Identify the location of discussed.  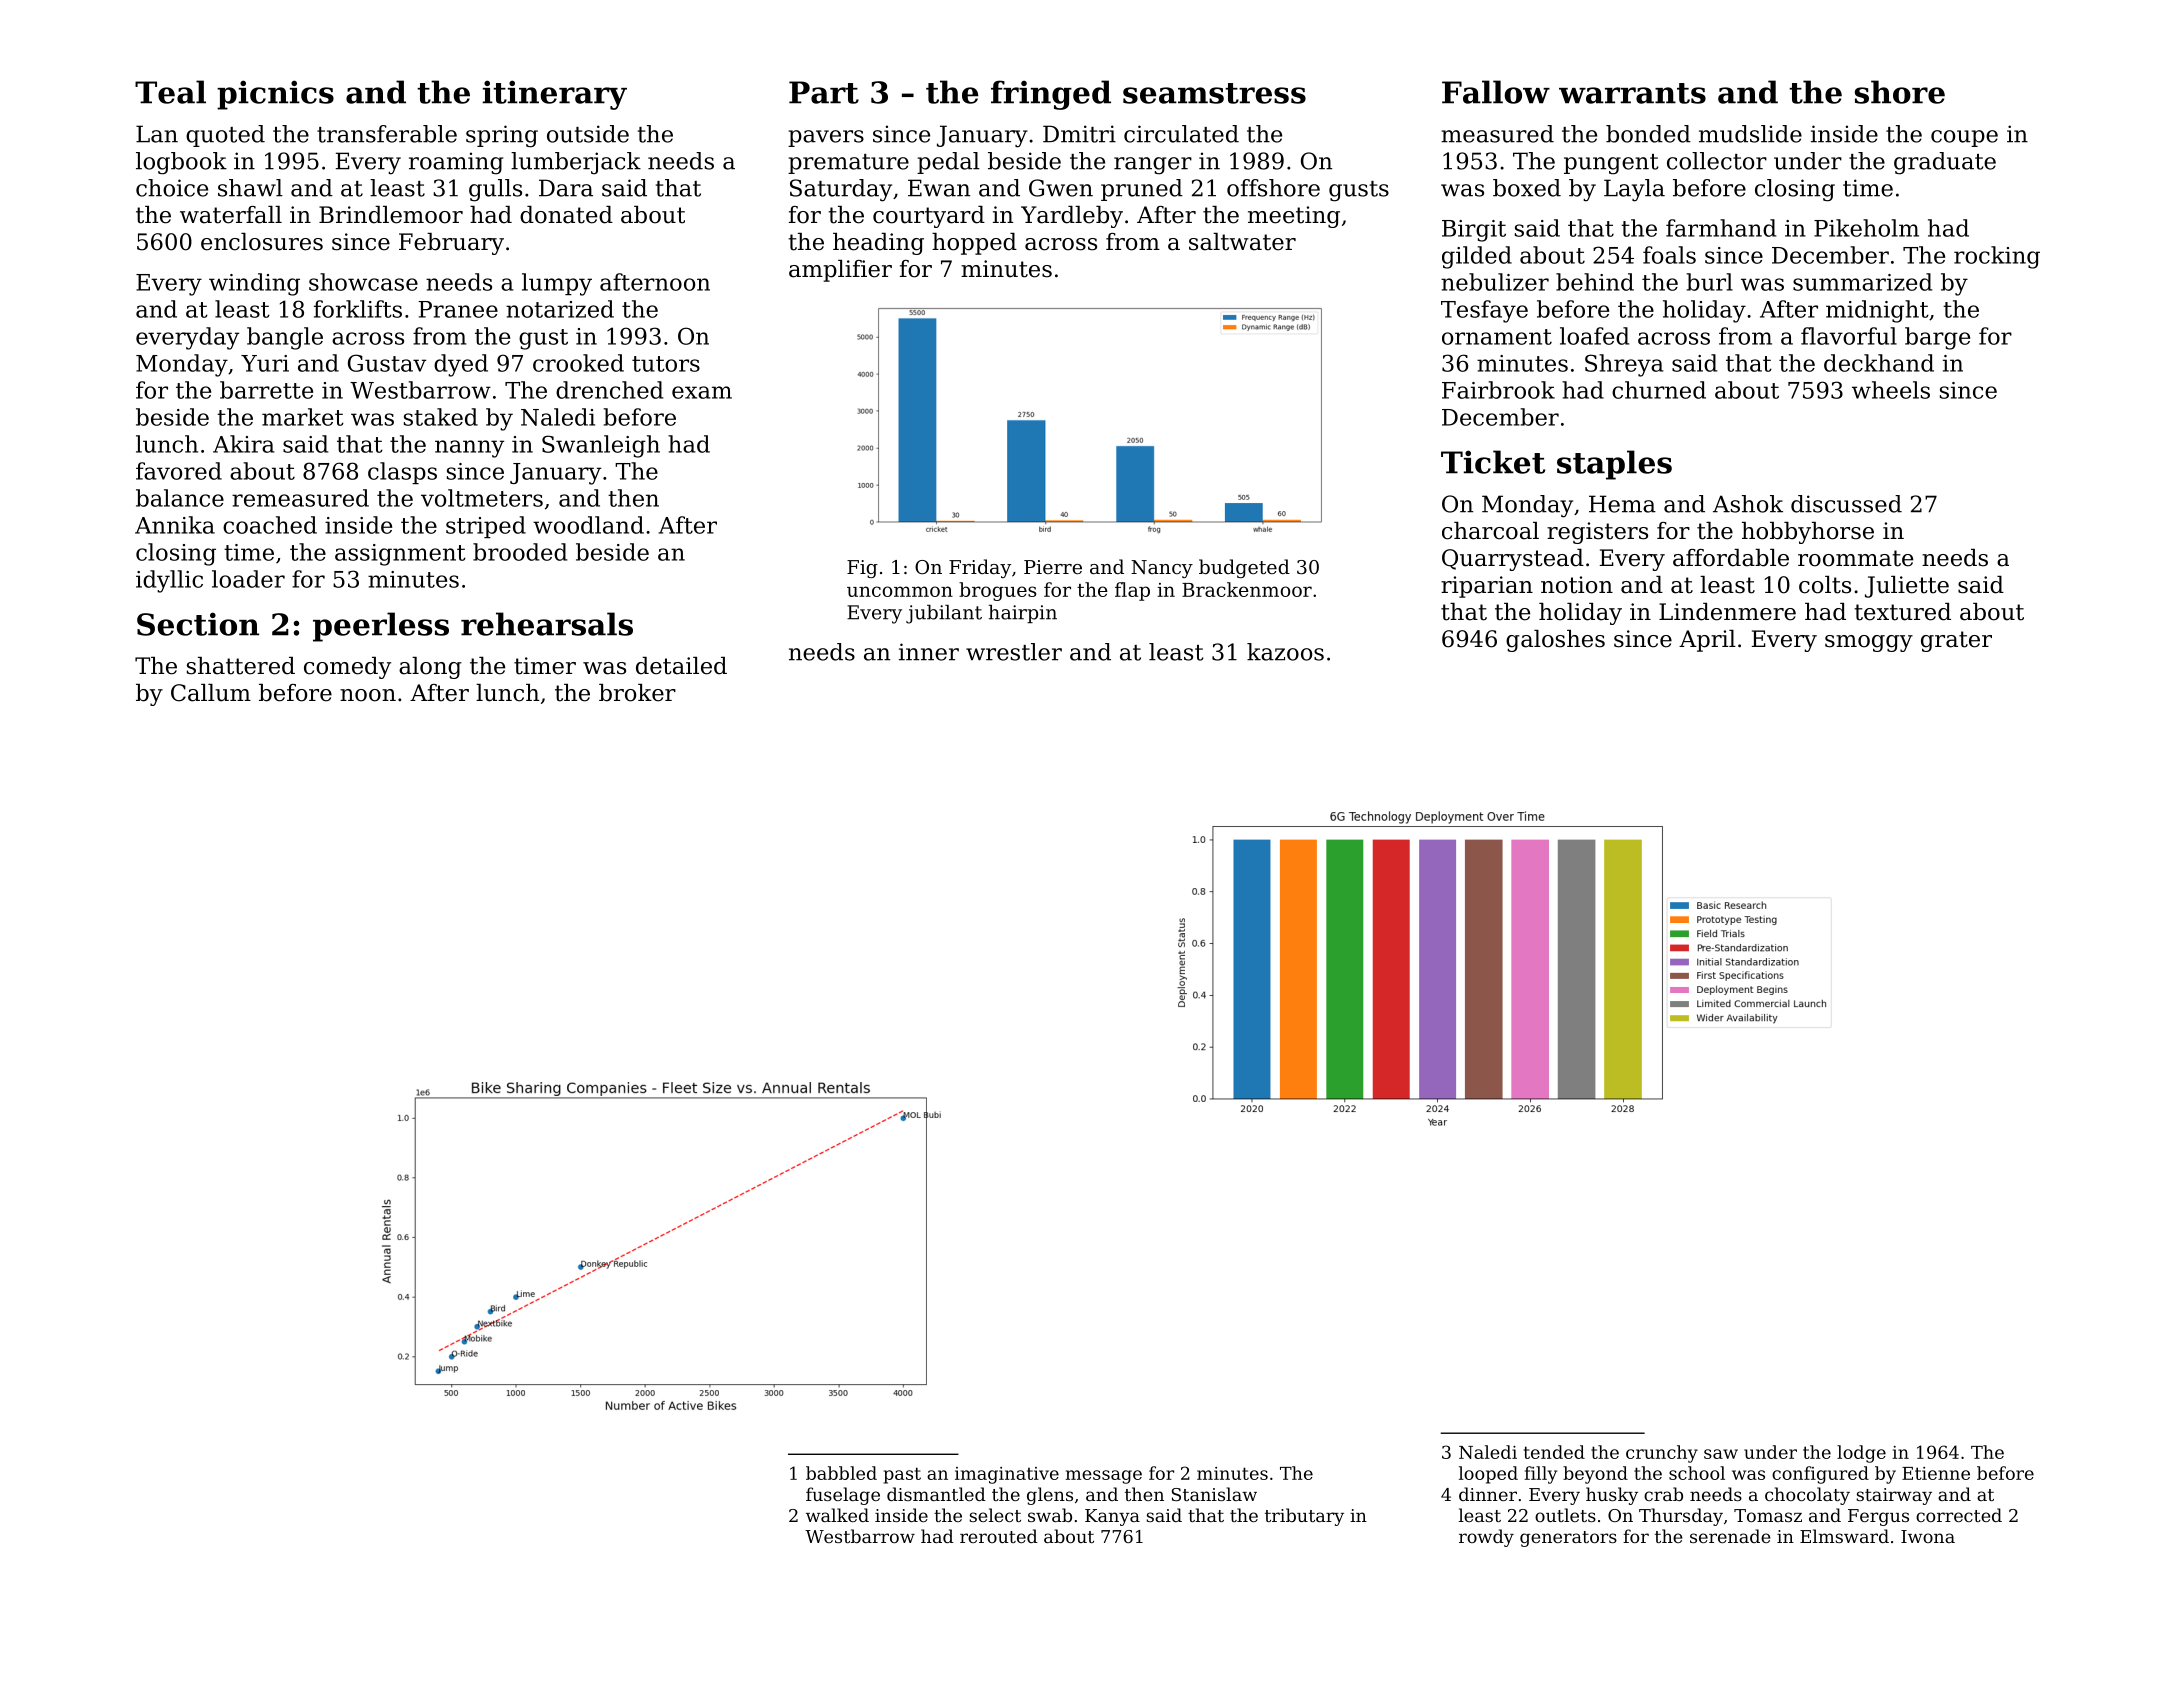
(1846, 504).
